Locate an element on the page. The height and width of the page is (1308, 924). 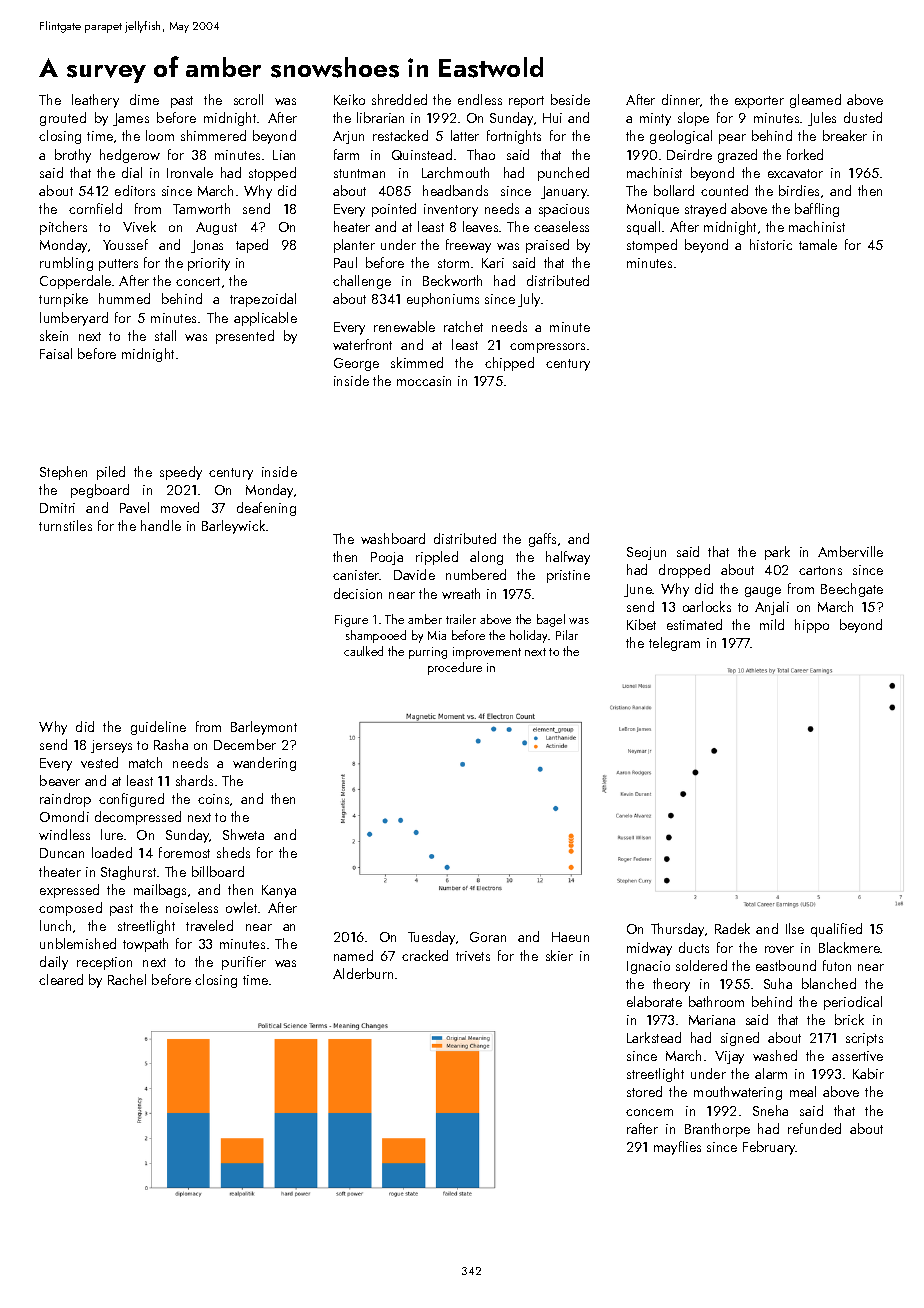
George is located at coordinates (356, 364).
